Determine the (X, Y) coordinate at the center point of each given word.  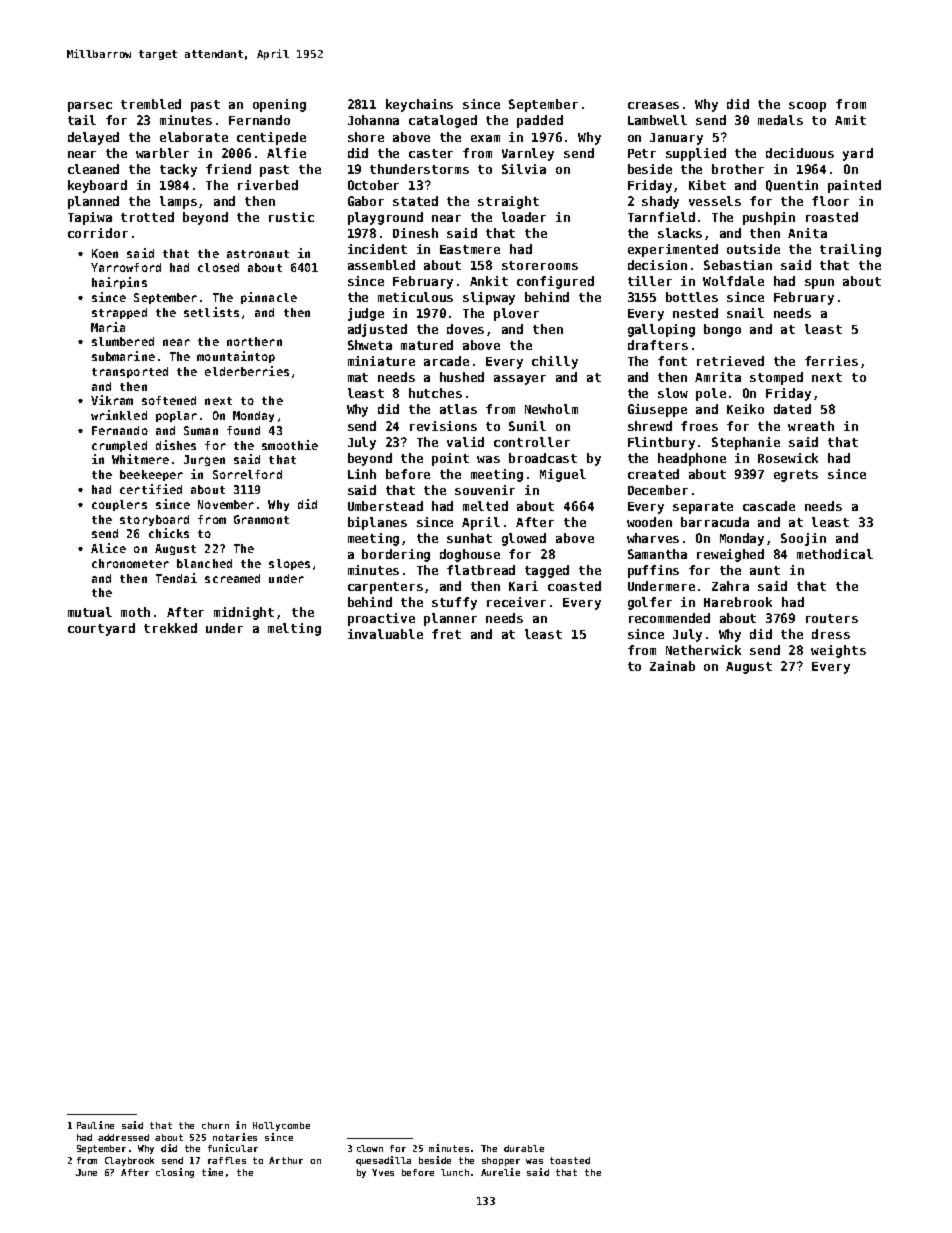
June (86, 1172)
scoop (807, 107)
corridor (98, 233)
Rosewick (788, 458)
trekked (170, 628)
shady (660, 202)
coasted (574, 586)
